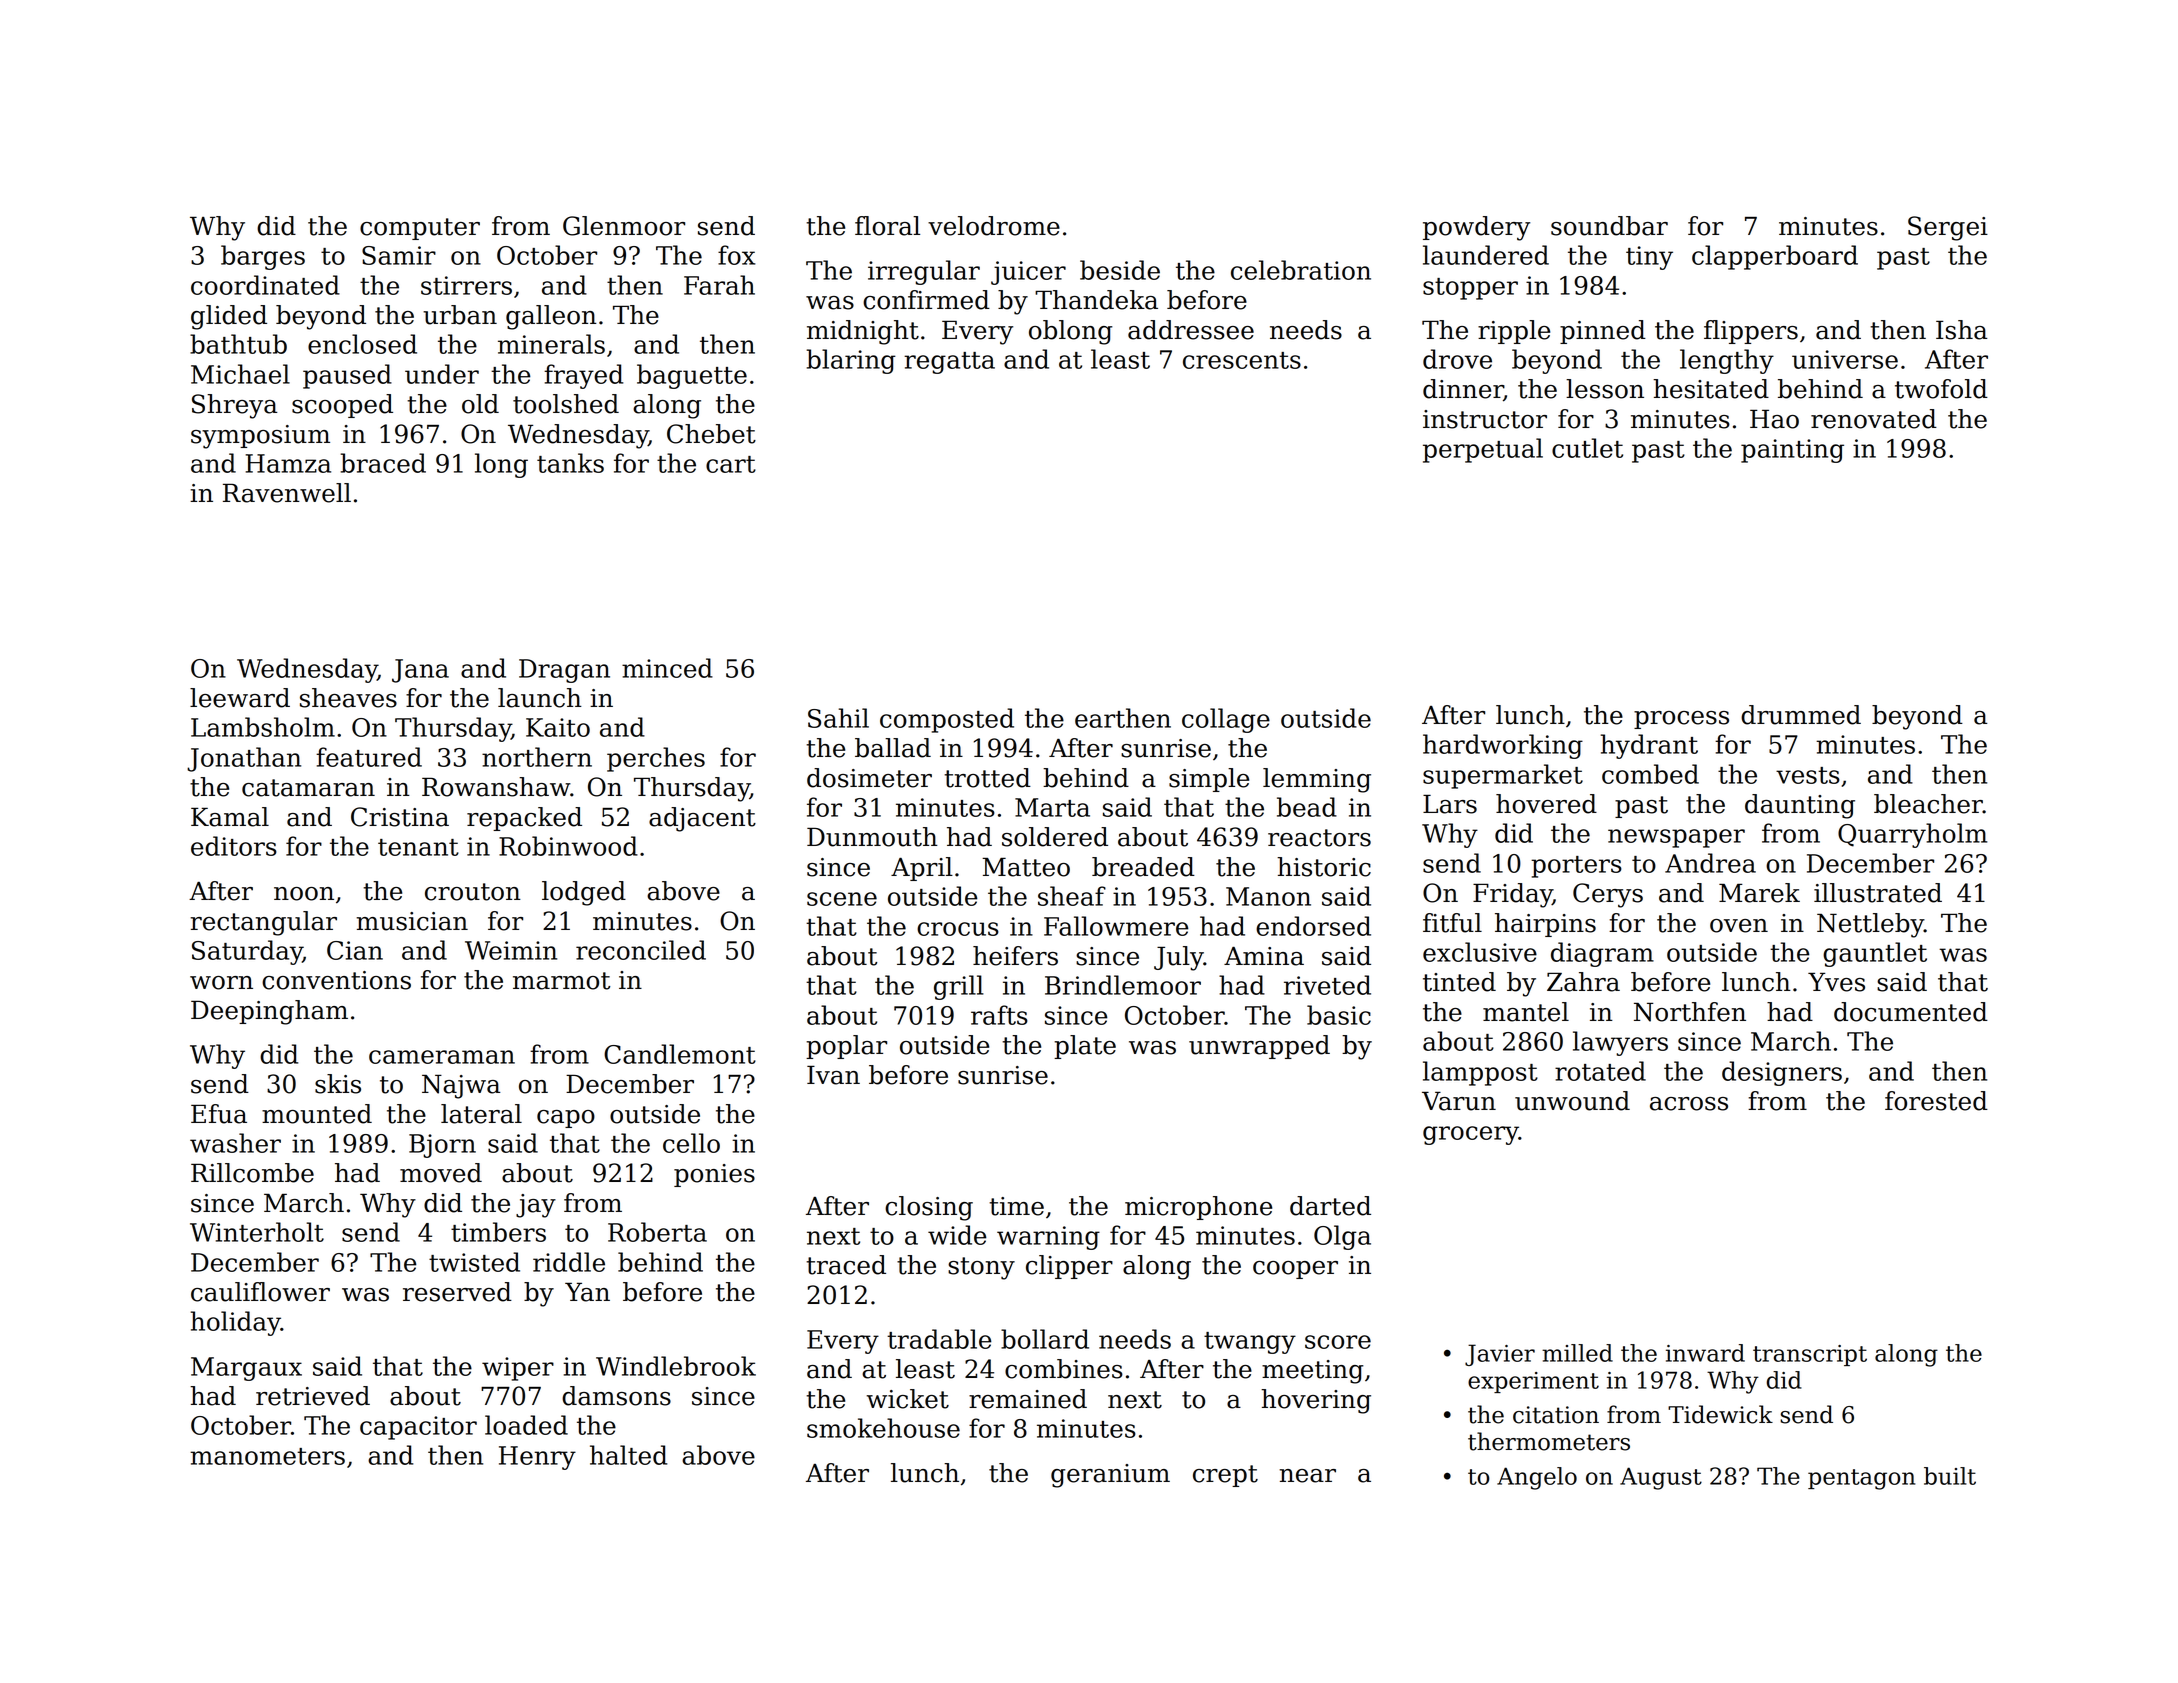 Image resolution: width=2178 pixels, height=1683 pixels. Describe the element at coordinates (518, 1369) in the page. I see `wiper` at that location.
